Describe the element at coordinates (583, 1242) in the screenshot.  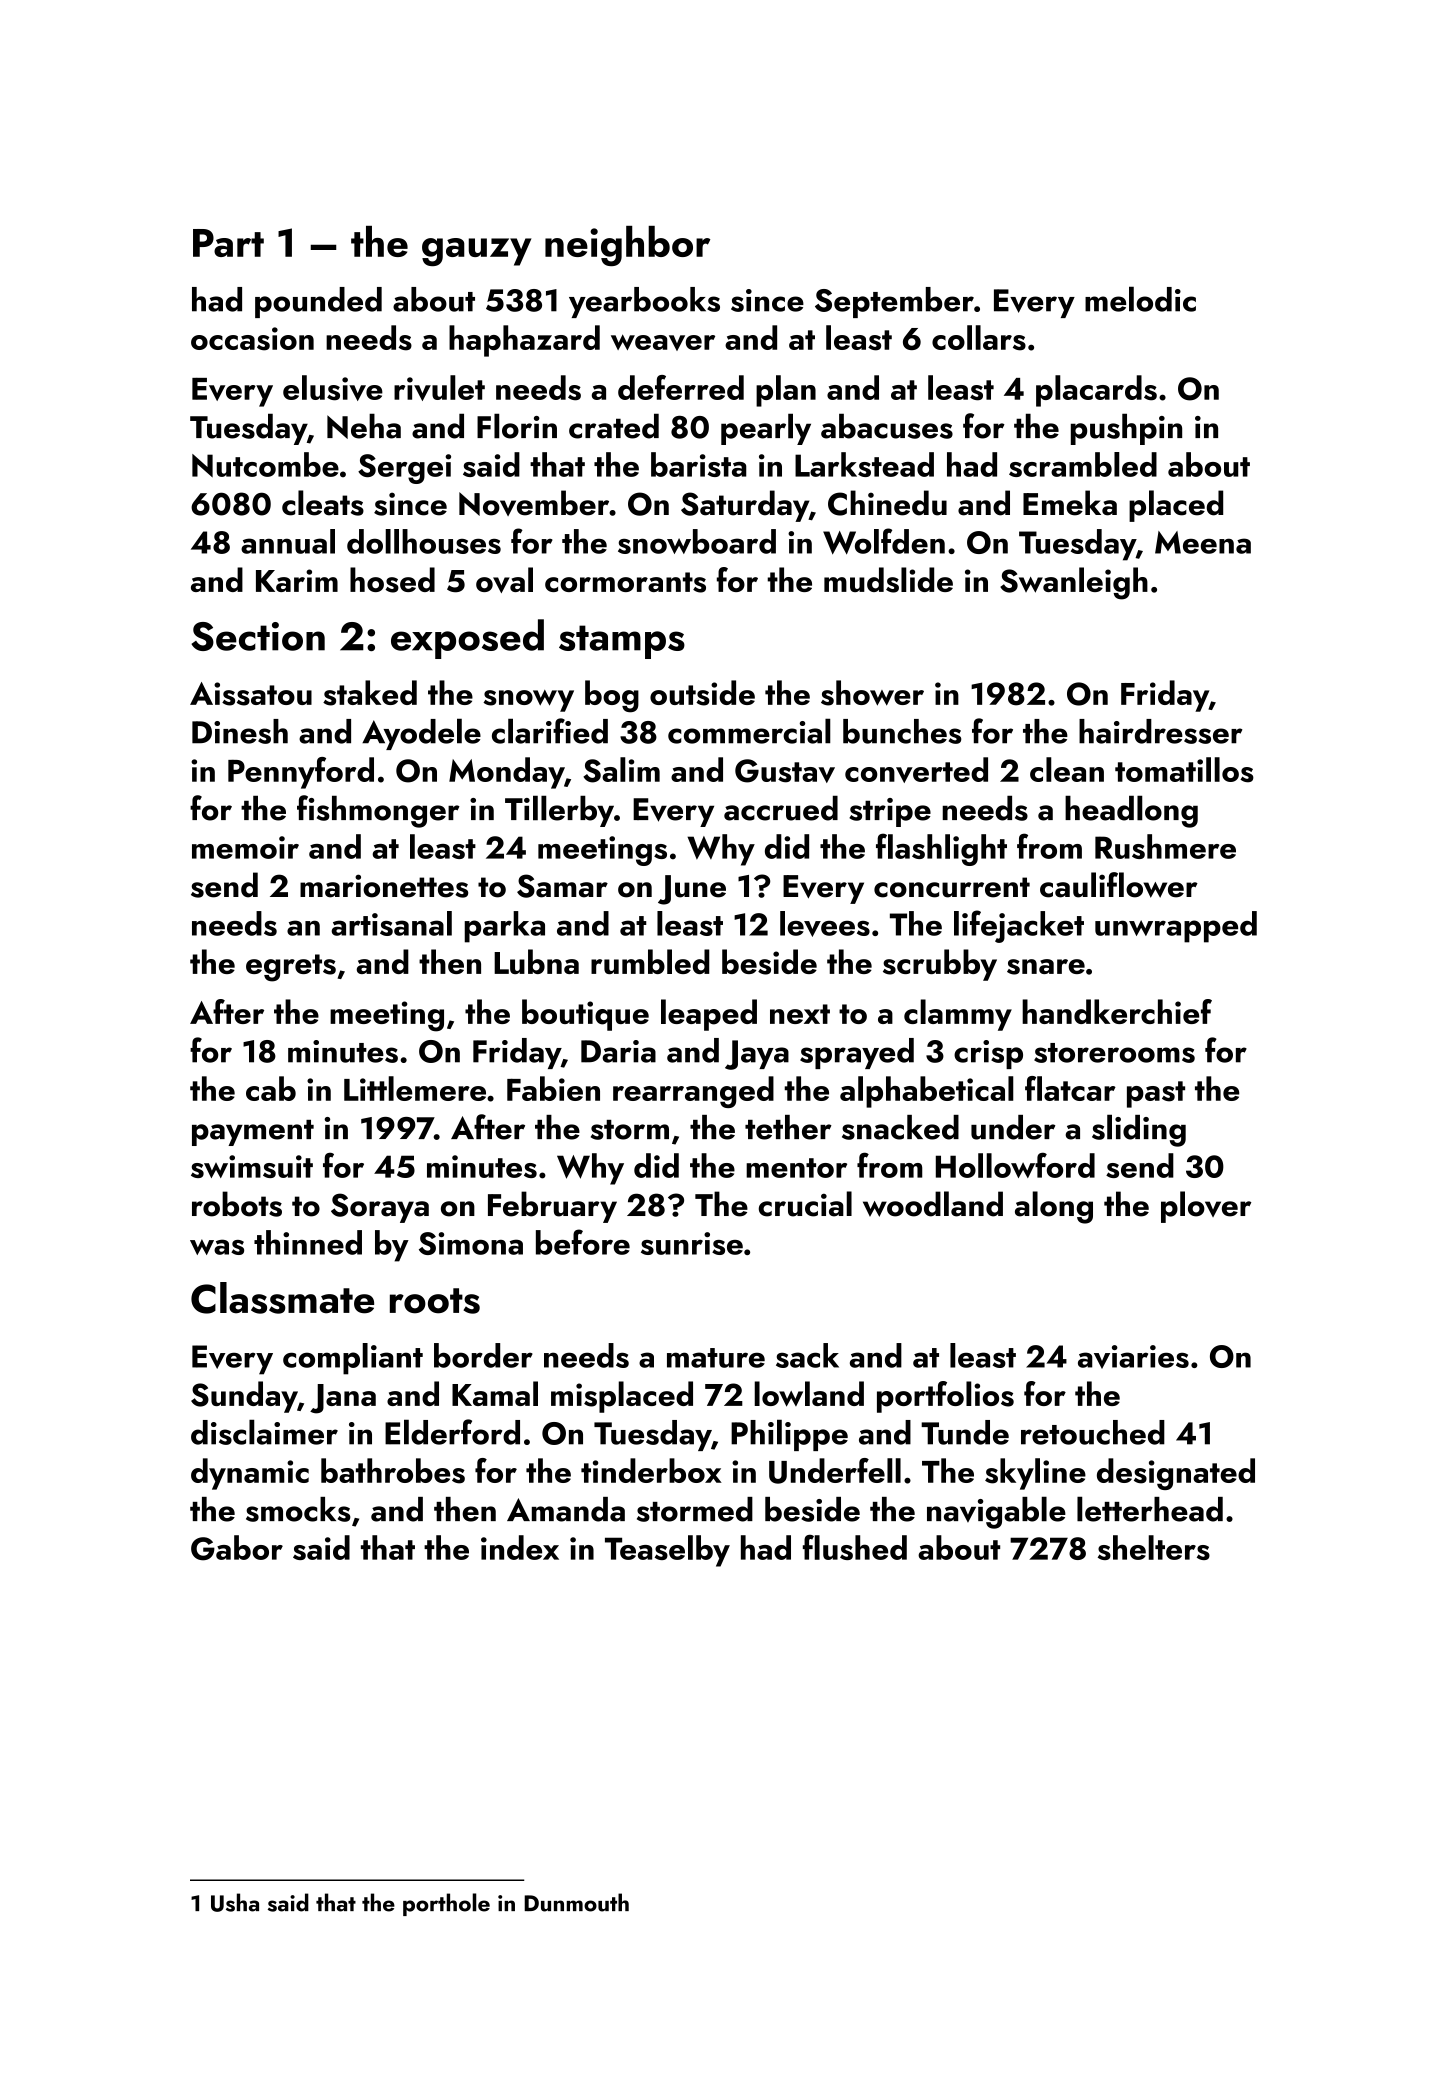
I see `before` at that location.
